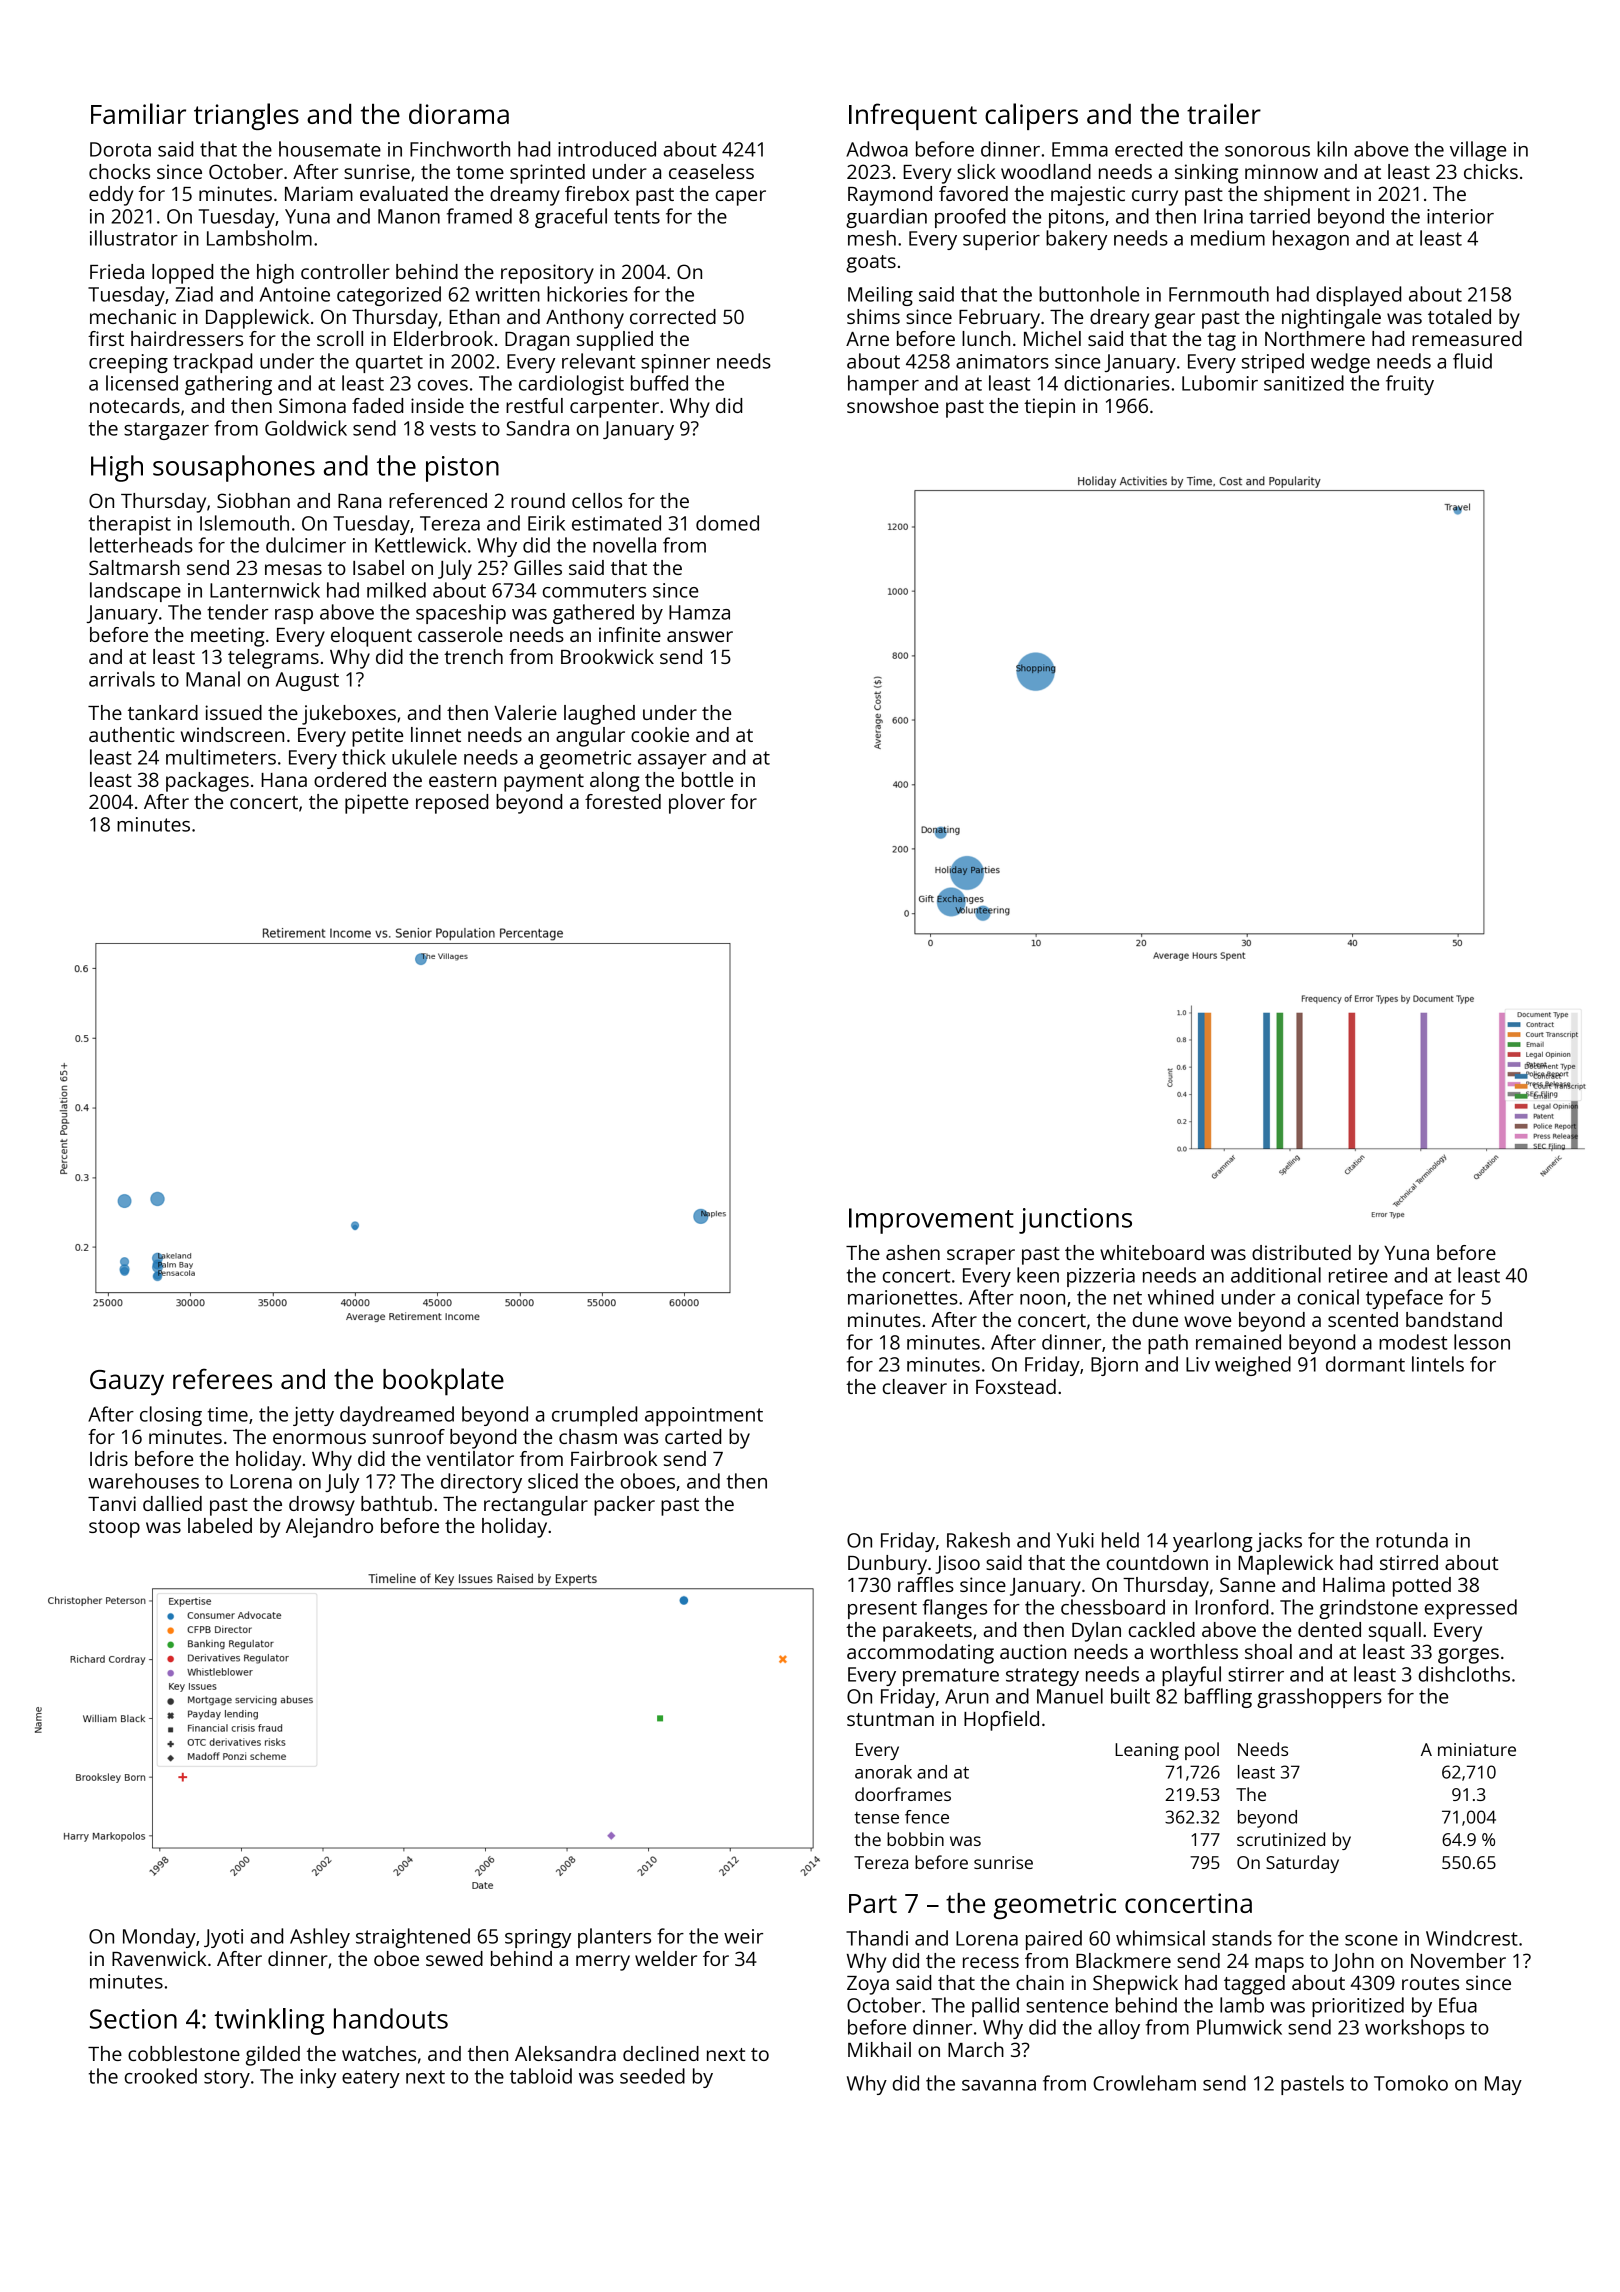 This page has height=2292, width=1620. What do you see at coordinates (246, 116) in the page?
I see `triangles` at bounding box center [246, 116].
